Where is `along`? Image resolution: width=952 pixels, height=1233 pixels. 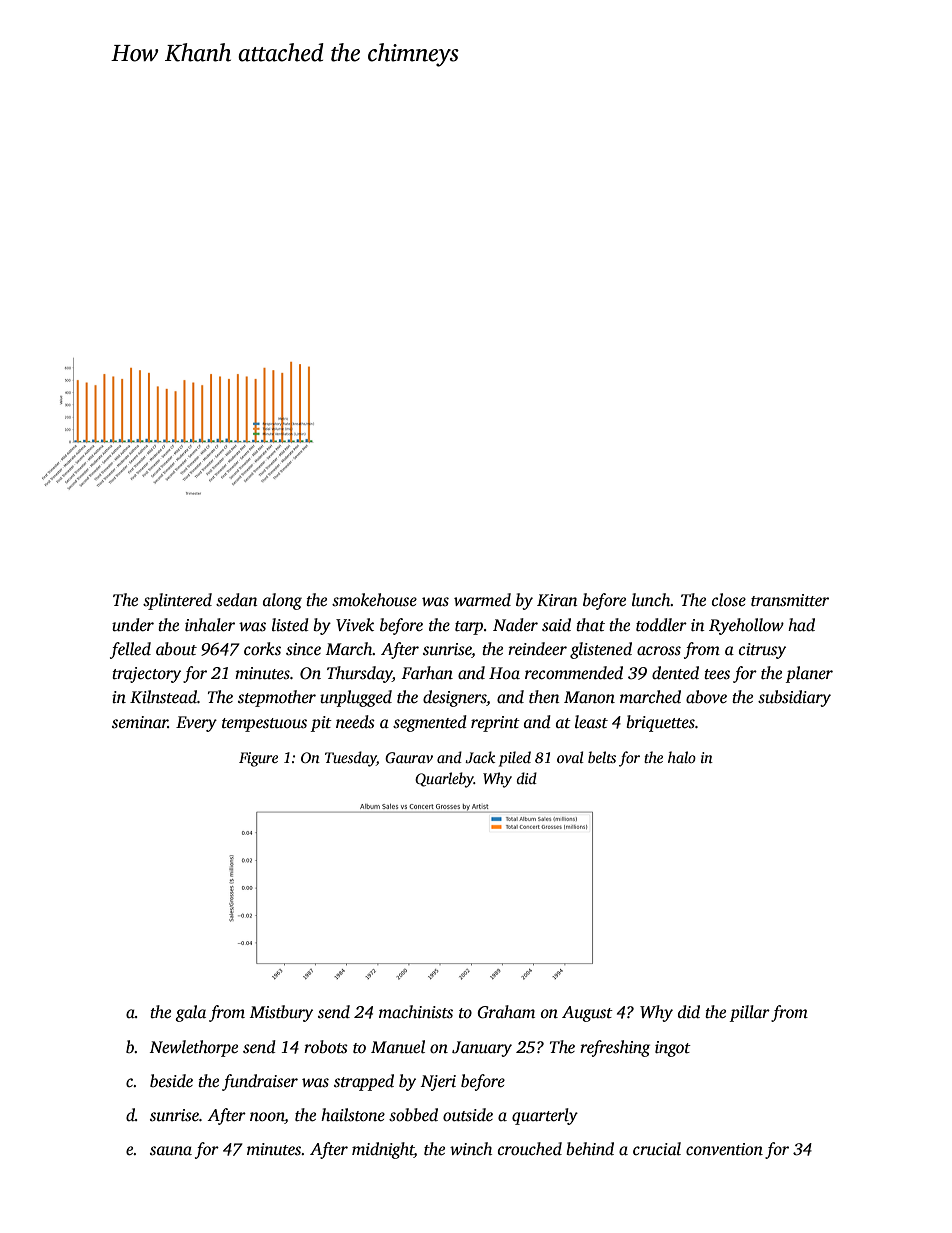 along is located at coordinates (282, 601).
